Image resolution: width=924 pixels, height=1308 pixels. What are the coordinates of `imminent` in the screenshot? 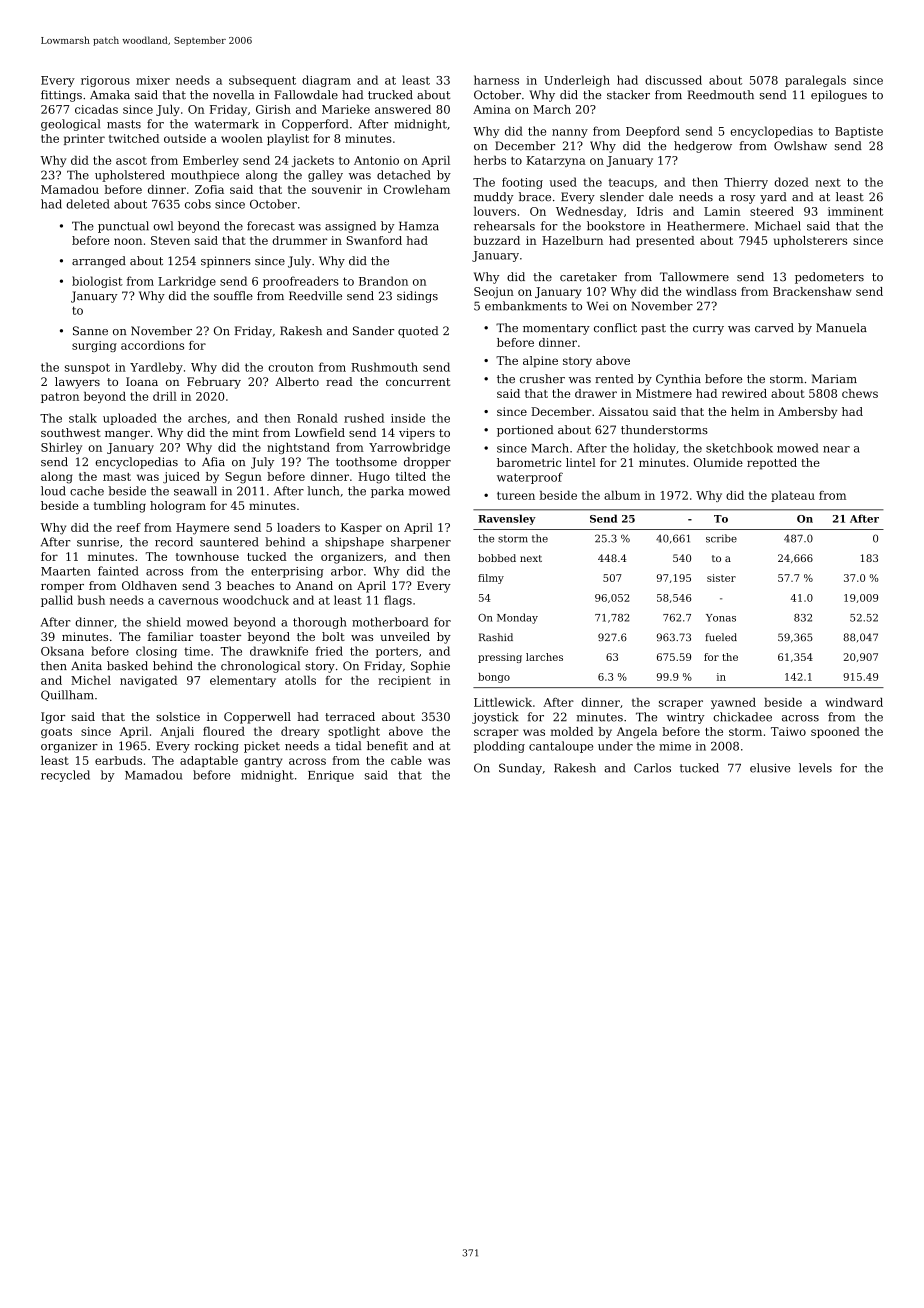 It's located at (855, 211).
